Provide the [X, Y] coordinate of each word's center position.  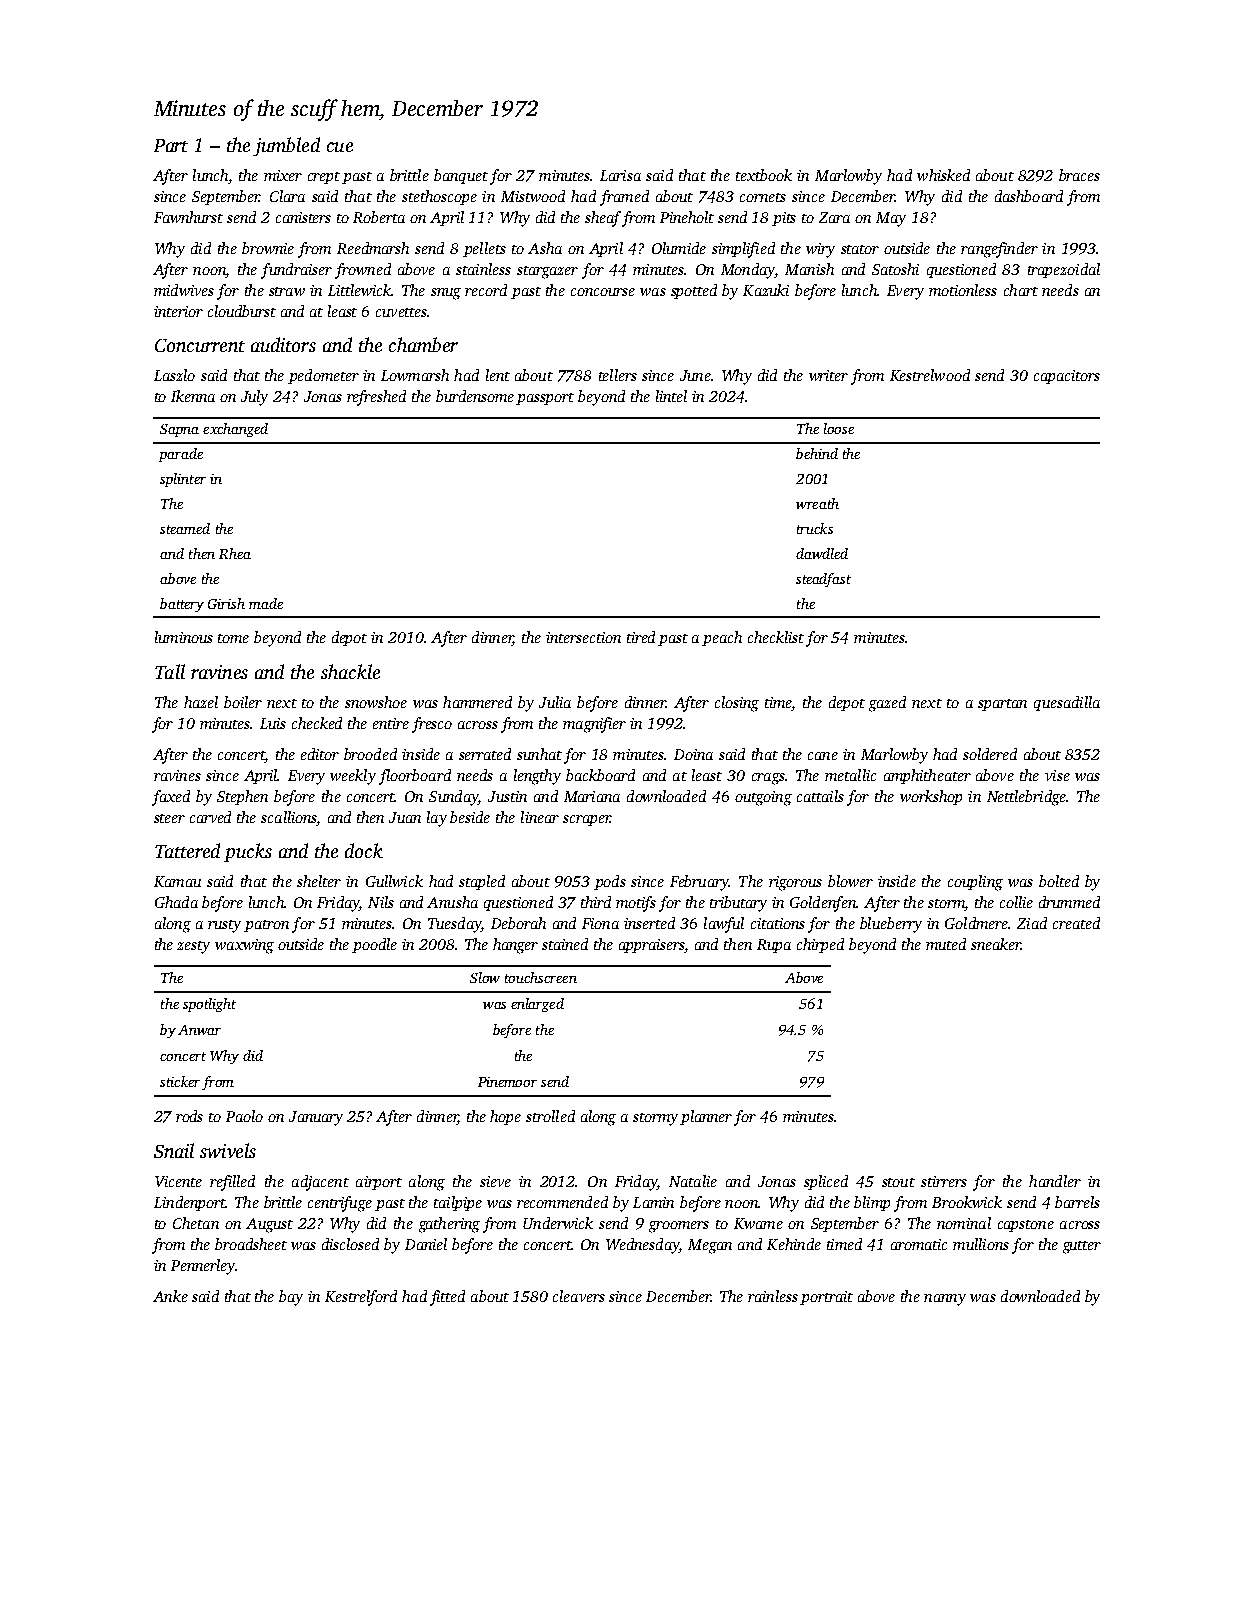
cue [340, 147]
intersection [583, 637]
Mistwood [533, 196]
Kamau [177, 881]
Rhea [235, 553]
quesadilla [1067, 703]
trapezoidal [1064, 270]
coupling [975, 883]
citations [778, 923]
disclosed [350, 1244]
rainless [773, 1296]
